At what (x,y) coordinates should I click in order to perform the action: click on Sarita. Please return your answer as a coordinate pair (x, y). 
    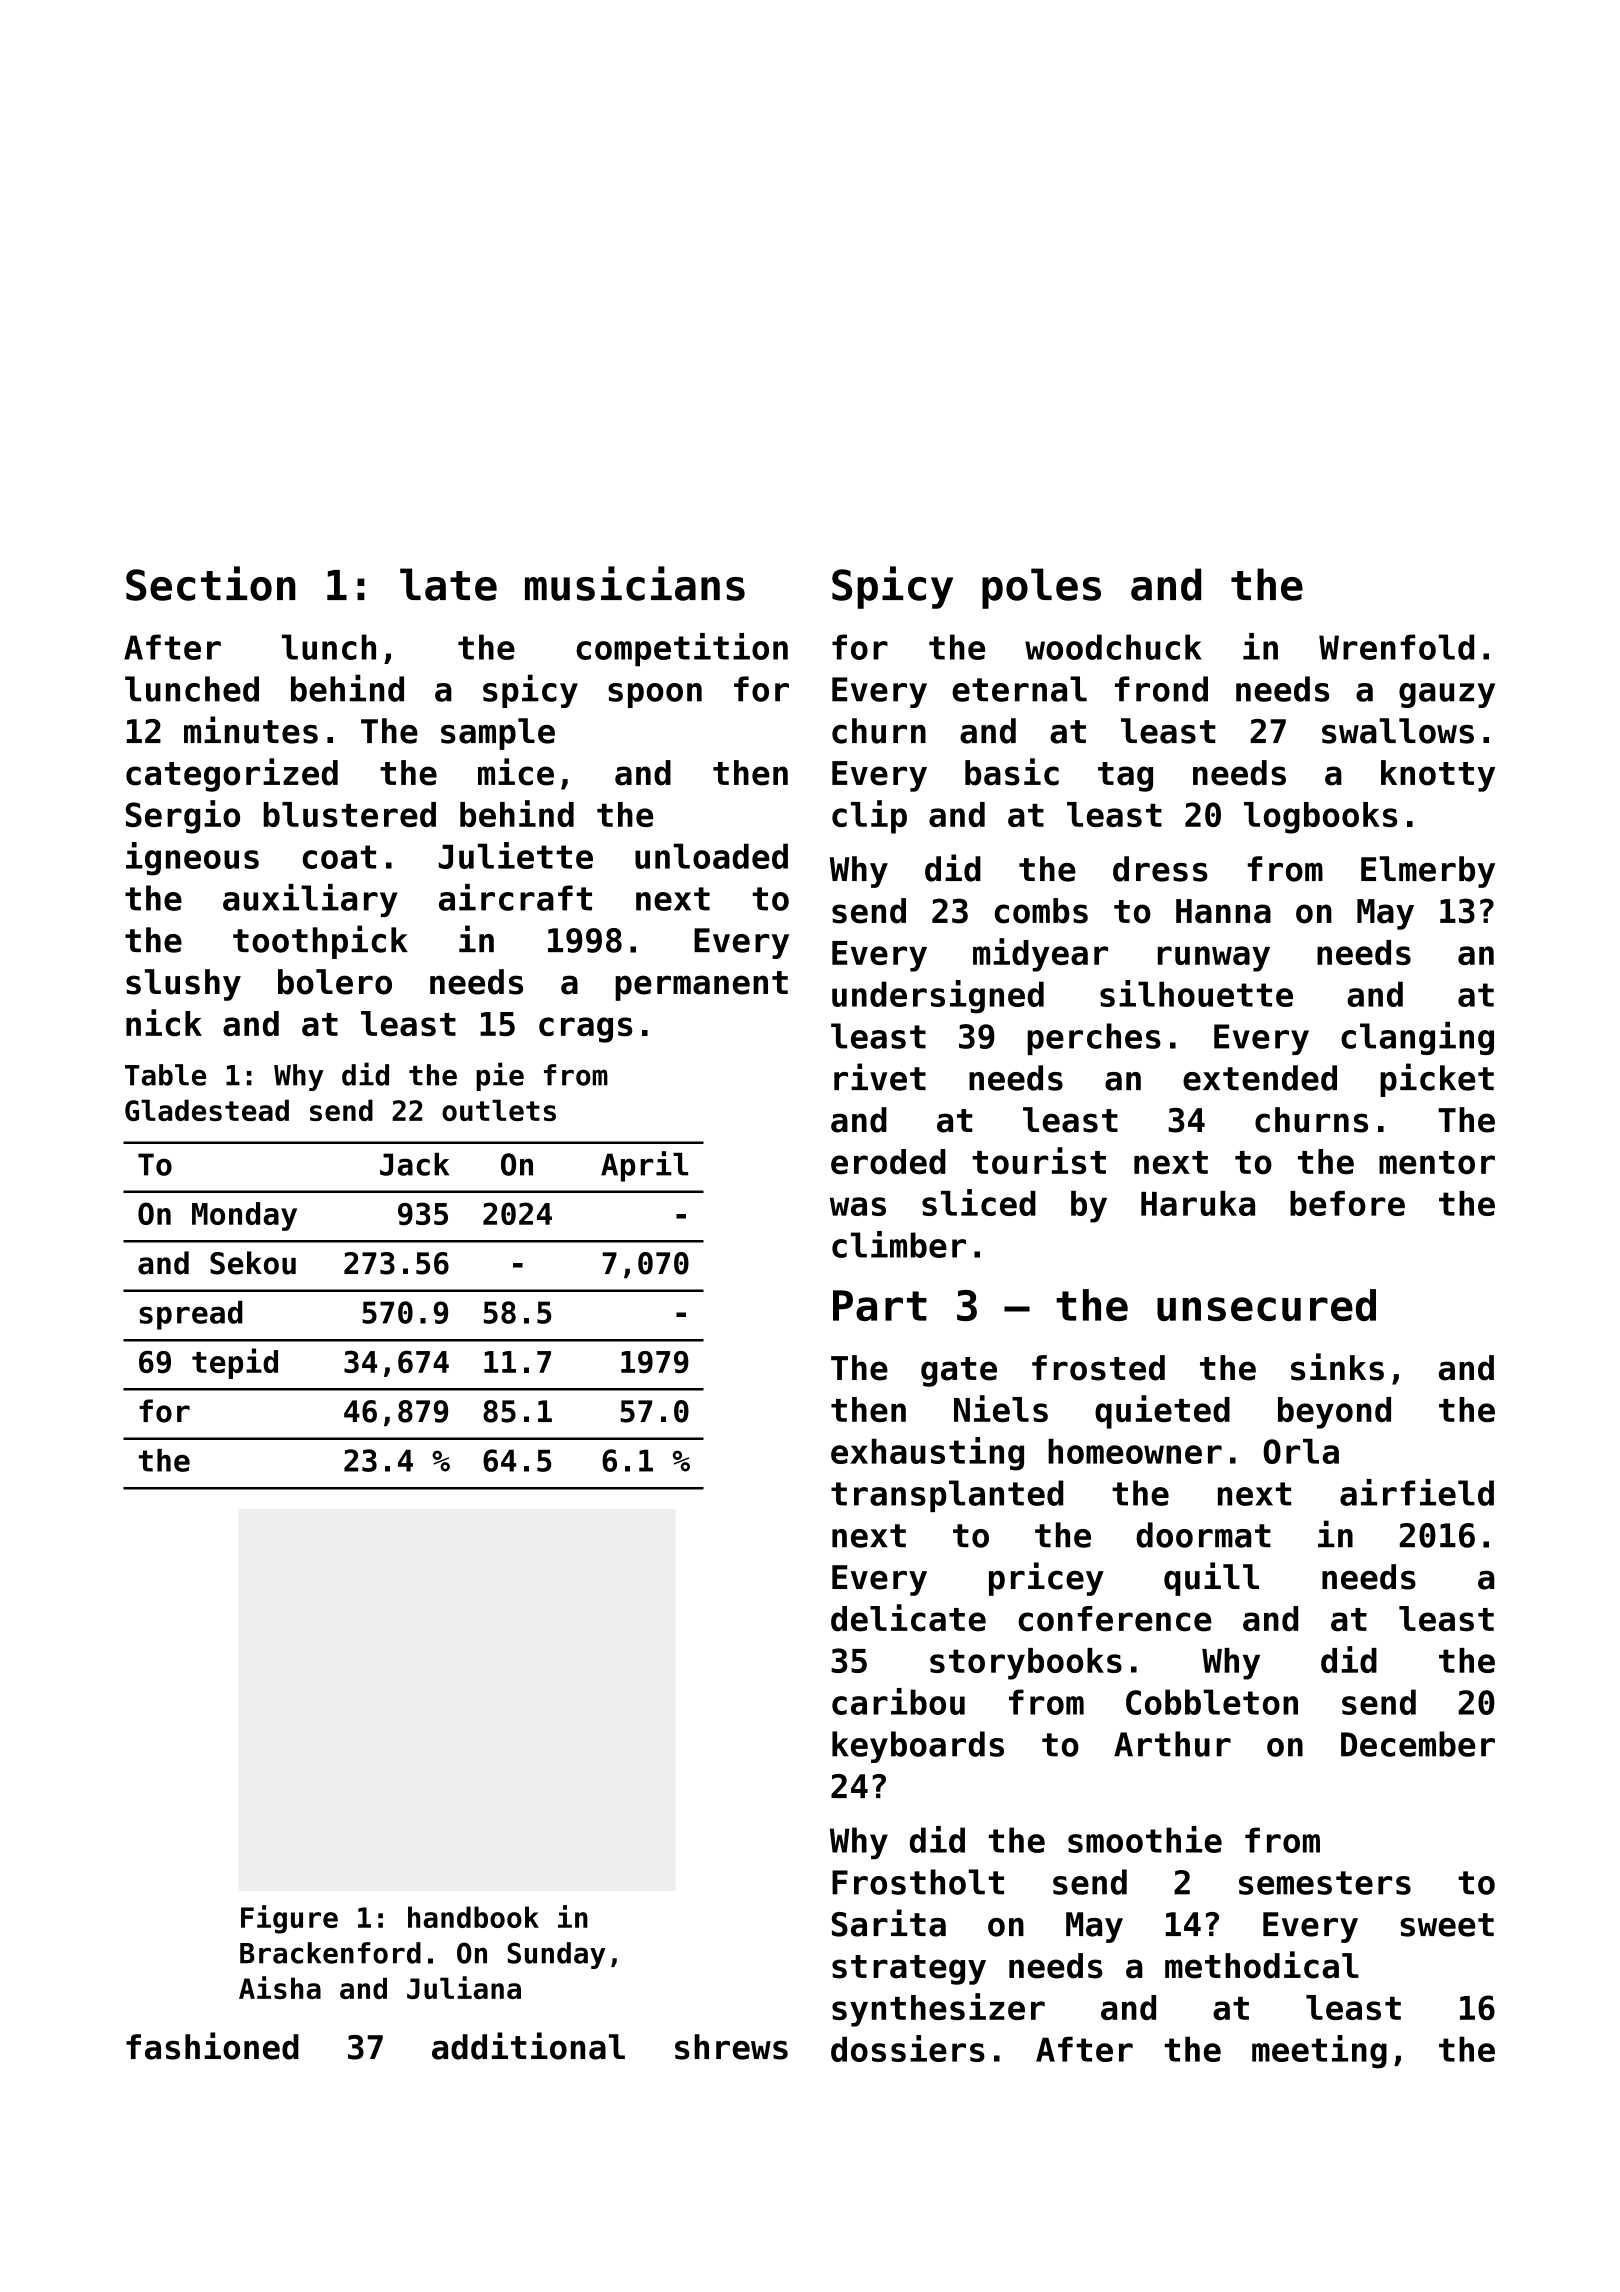
    Looking at the image, I should click on (889, 1923).
